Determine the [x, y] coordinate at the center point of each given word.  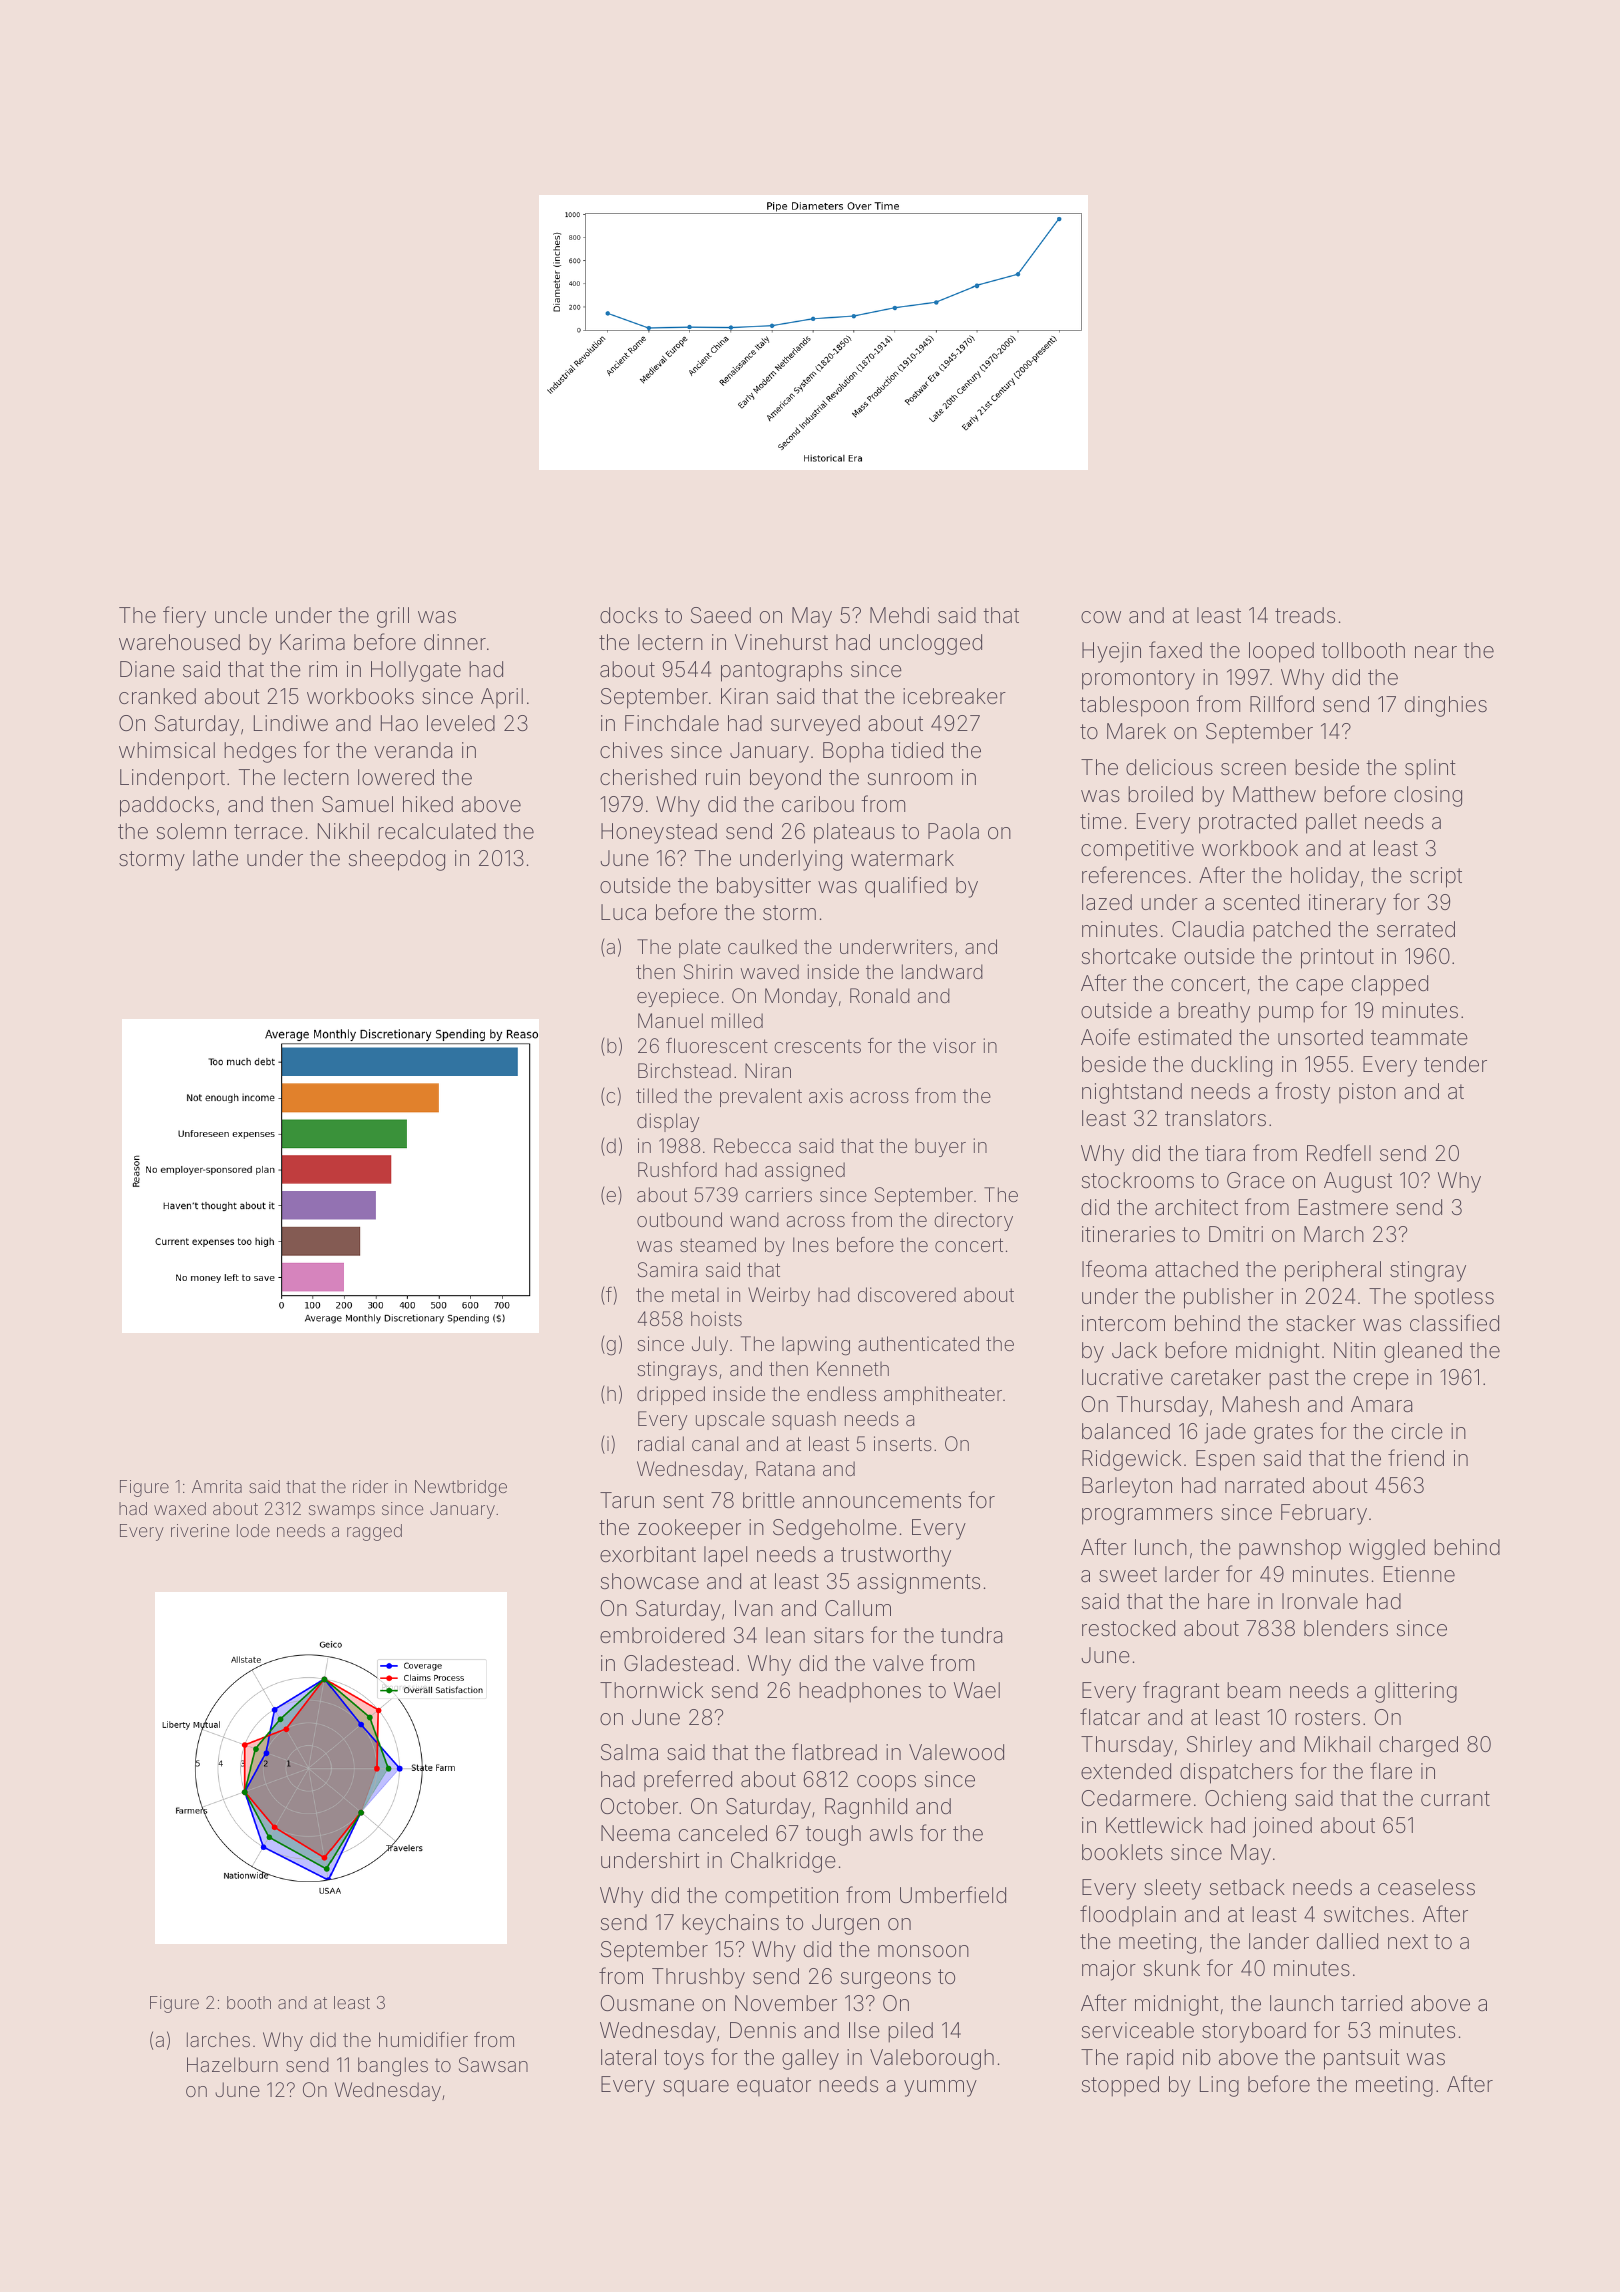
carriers [778, 1194]
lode [253, 1530]
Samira [667, 1269]
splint [1430, 769]
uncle [241, 615]
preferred [688, 1780]
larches [218, 2039]
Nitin [1354, 1350]
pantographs [781, 671]
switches [1366, 1914]
